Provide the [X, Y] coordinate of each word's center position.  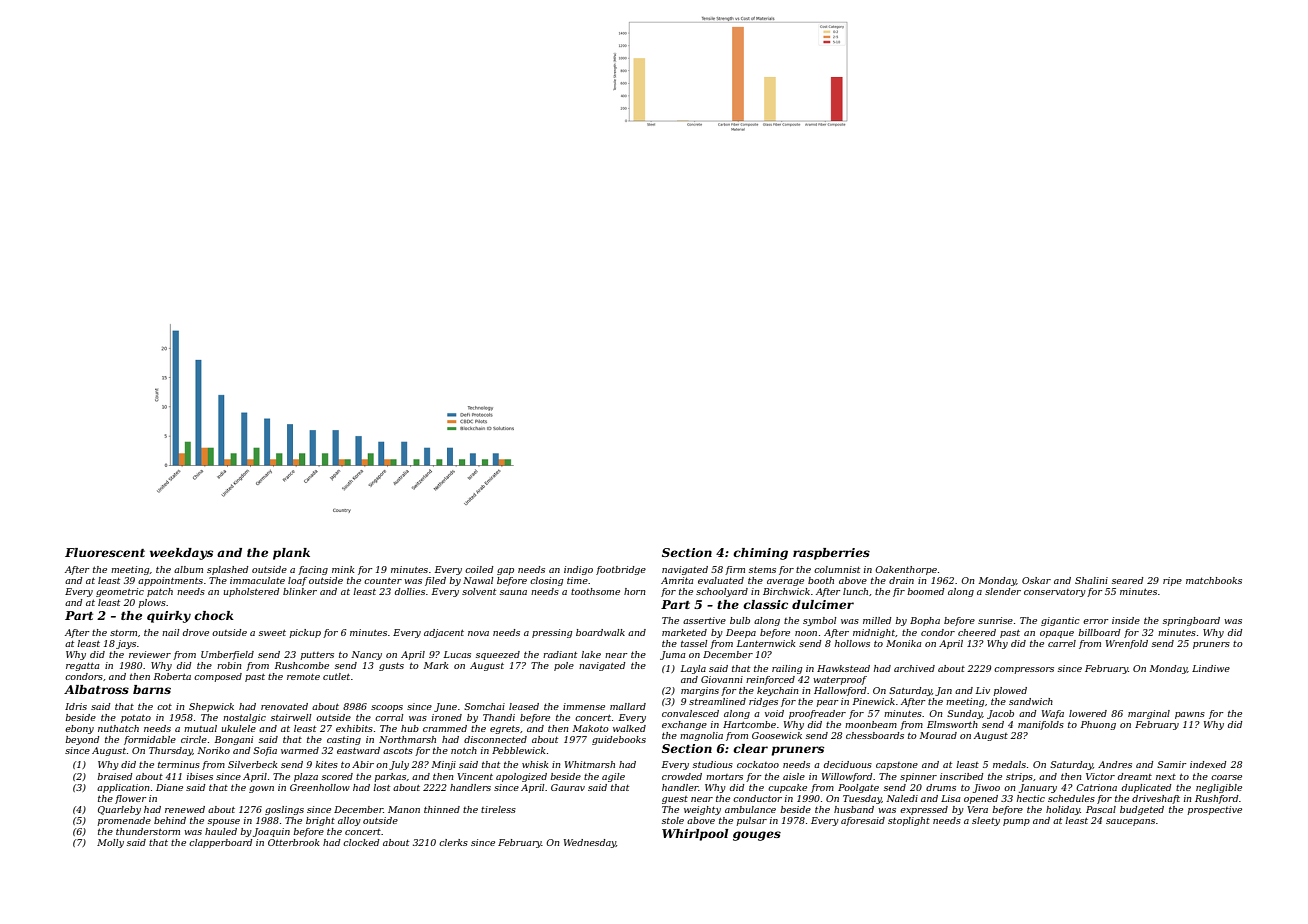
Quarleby [119, 810]
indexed [1208, 764]
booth [821, 580]
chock [214, 615]
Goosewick [777, 735]
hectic [1031, 798]
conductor [757, 798]
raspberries [831, 554]
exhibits [354, 728]
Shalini [1091, 580]
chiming [760, 554]
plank [291, 554]
